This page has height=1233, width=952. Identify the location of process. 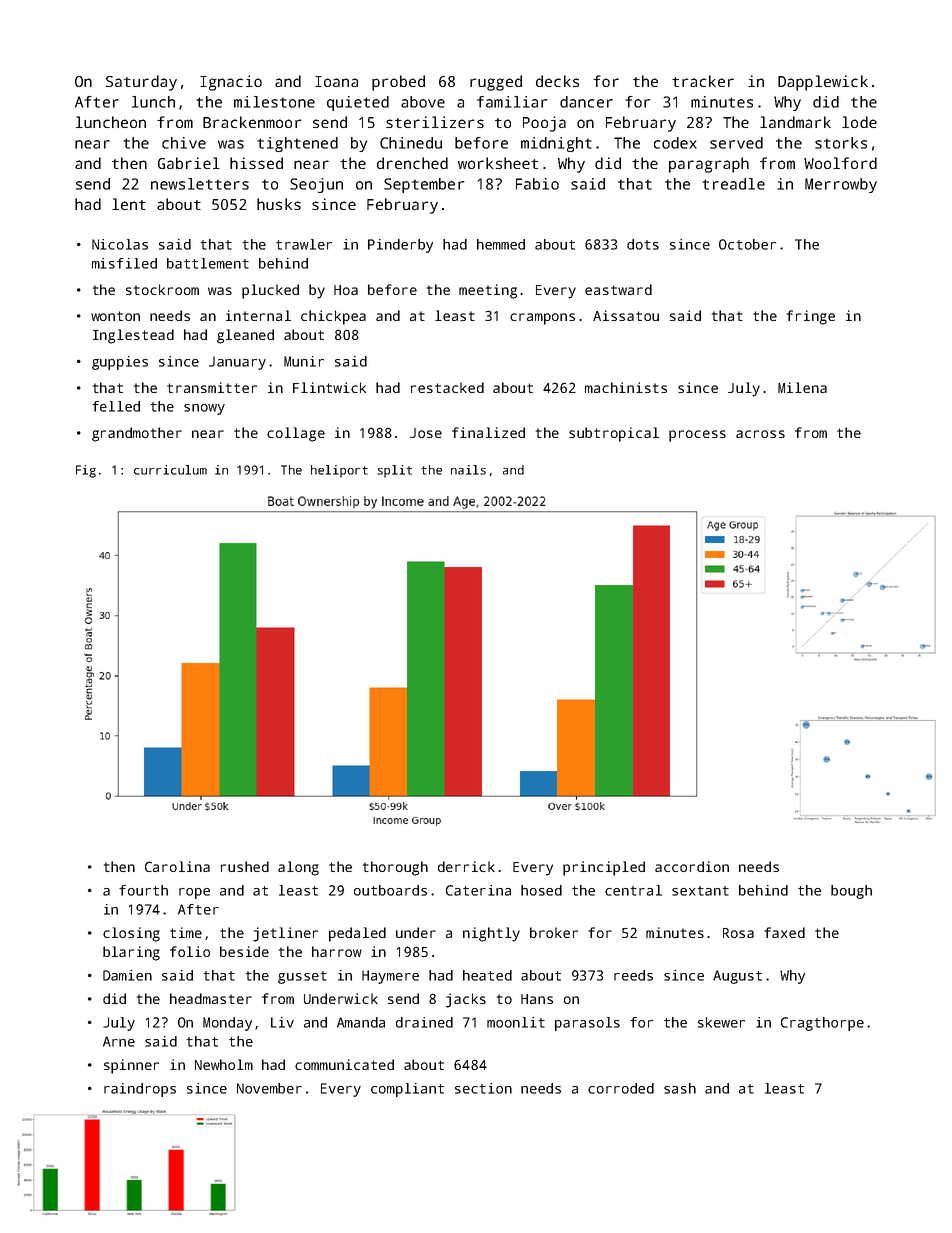
(697, 436).
